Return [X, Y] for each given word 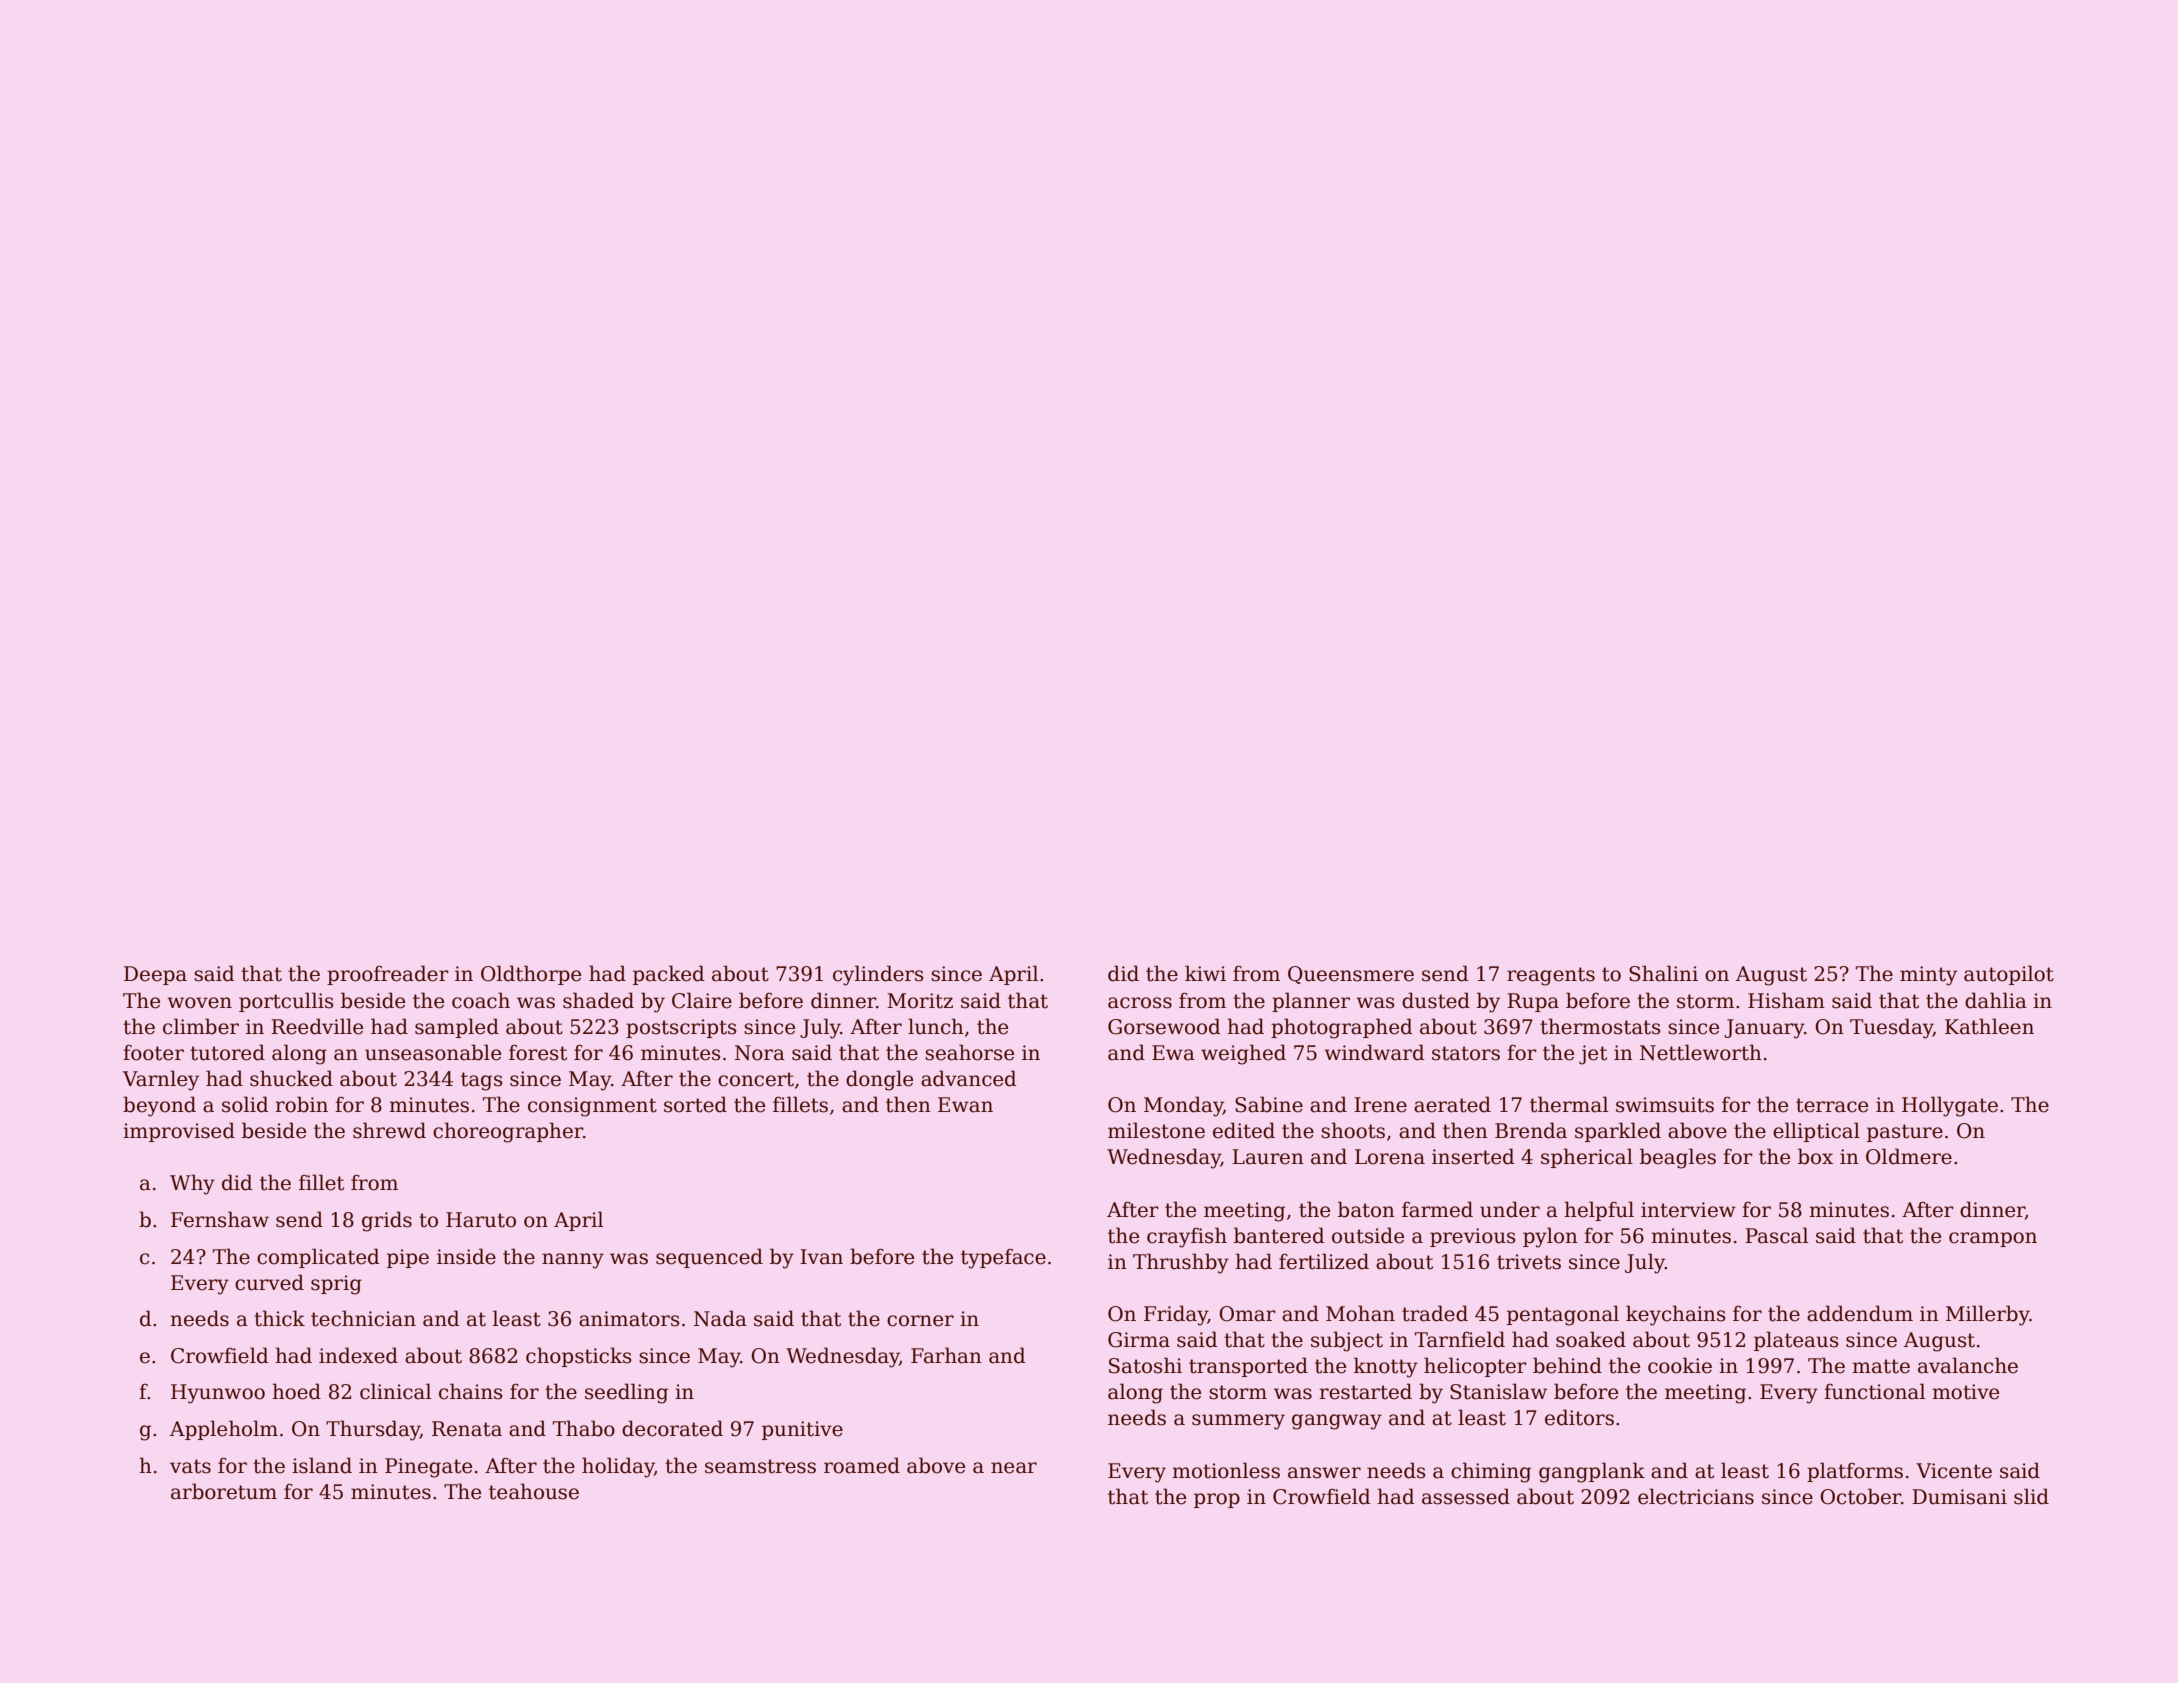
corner [920, 1321]
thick [279, 1318]
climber [201, 1026]
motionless [1226, 1470]
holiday [618, 1467]
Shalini [1663, 973]
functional [1874, 1391]
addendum [1860, 1313]
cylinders [878, 975]
